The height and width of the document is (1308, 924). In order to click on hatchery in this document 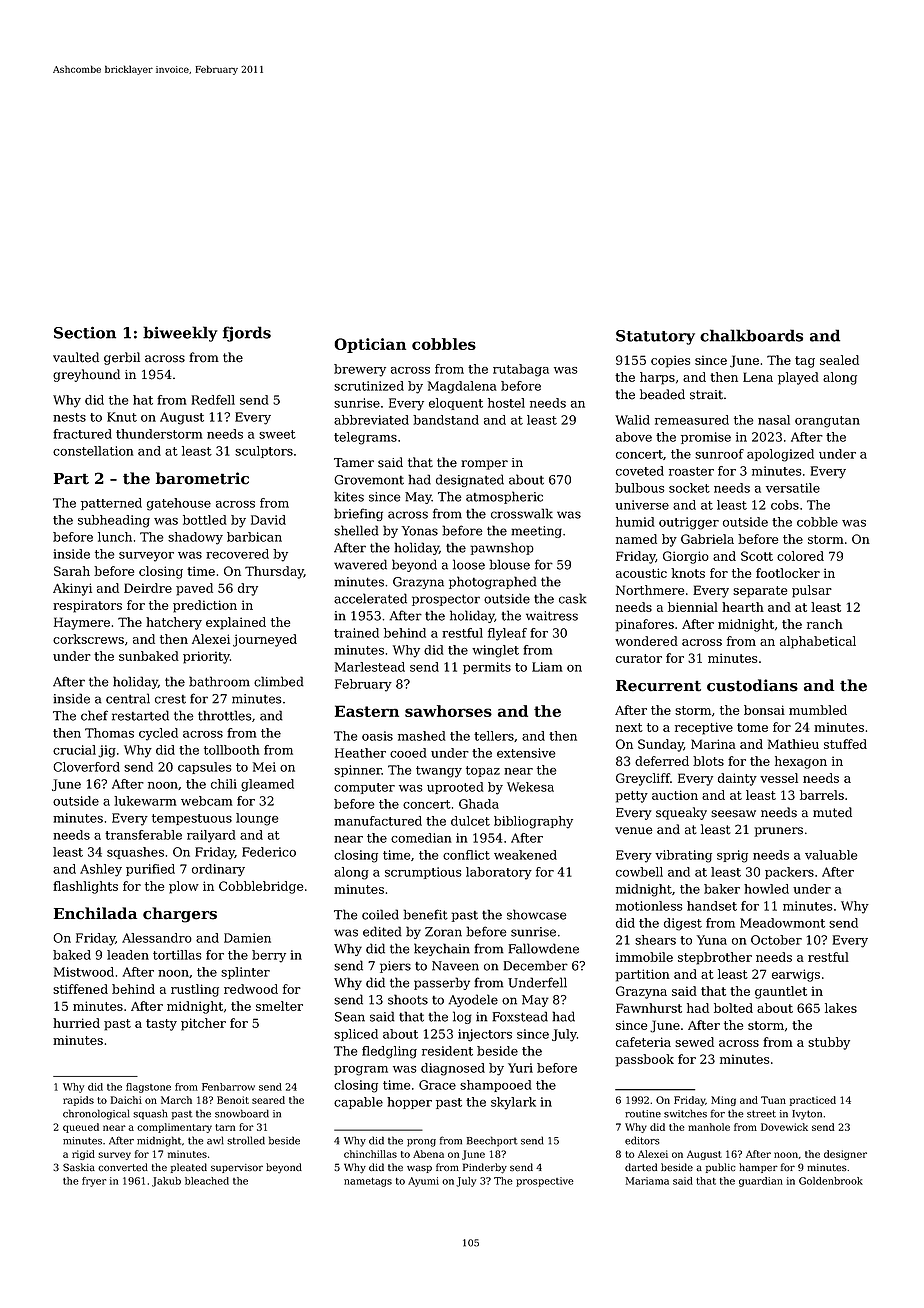, I will do `click(174, 623)`.
